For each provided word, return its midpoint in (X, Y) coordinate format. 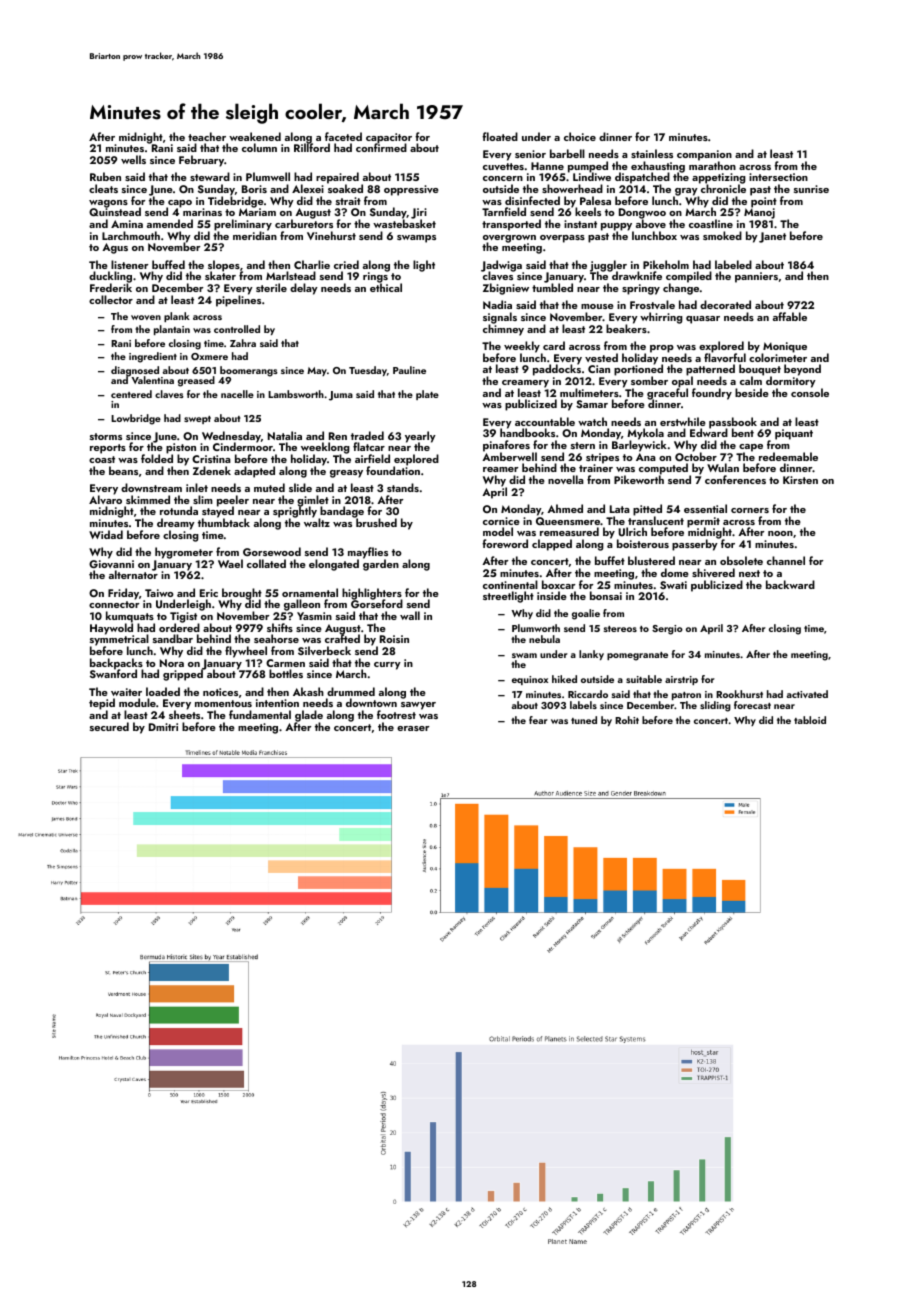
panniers (756, 277)
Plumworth (536, 628)
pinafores (506, 446)
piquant (794, 434)
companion (704, 155)
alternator (133, 575)
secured (109, 726)
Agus (115, 248)
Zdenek (212, 470)
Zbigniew (506, 289)
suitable (644, 679)
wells (133, 159)
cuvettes (503, 166)
